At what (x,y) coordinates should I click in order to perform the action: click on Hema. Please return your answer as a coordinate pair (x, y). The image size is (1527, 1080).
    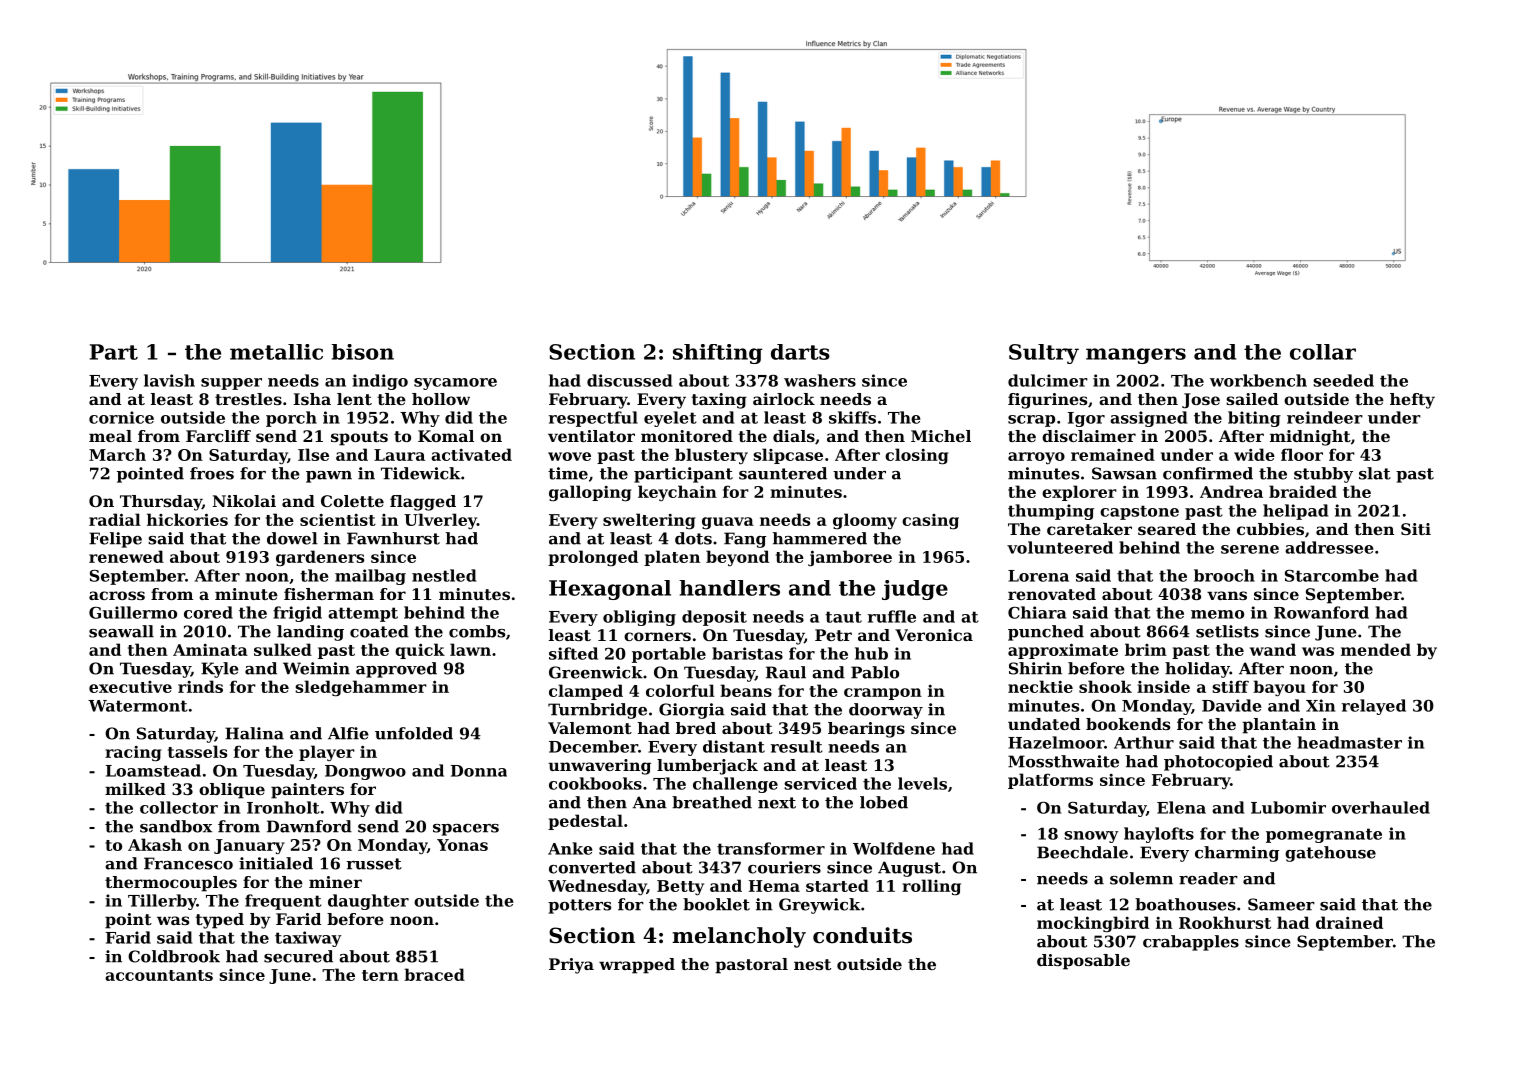
    Looking at the image, I should click on (774, 886).
